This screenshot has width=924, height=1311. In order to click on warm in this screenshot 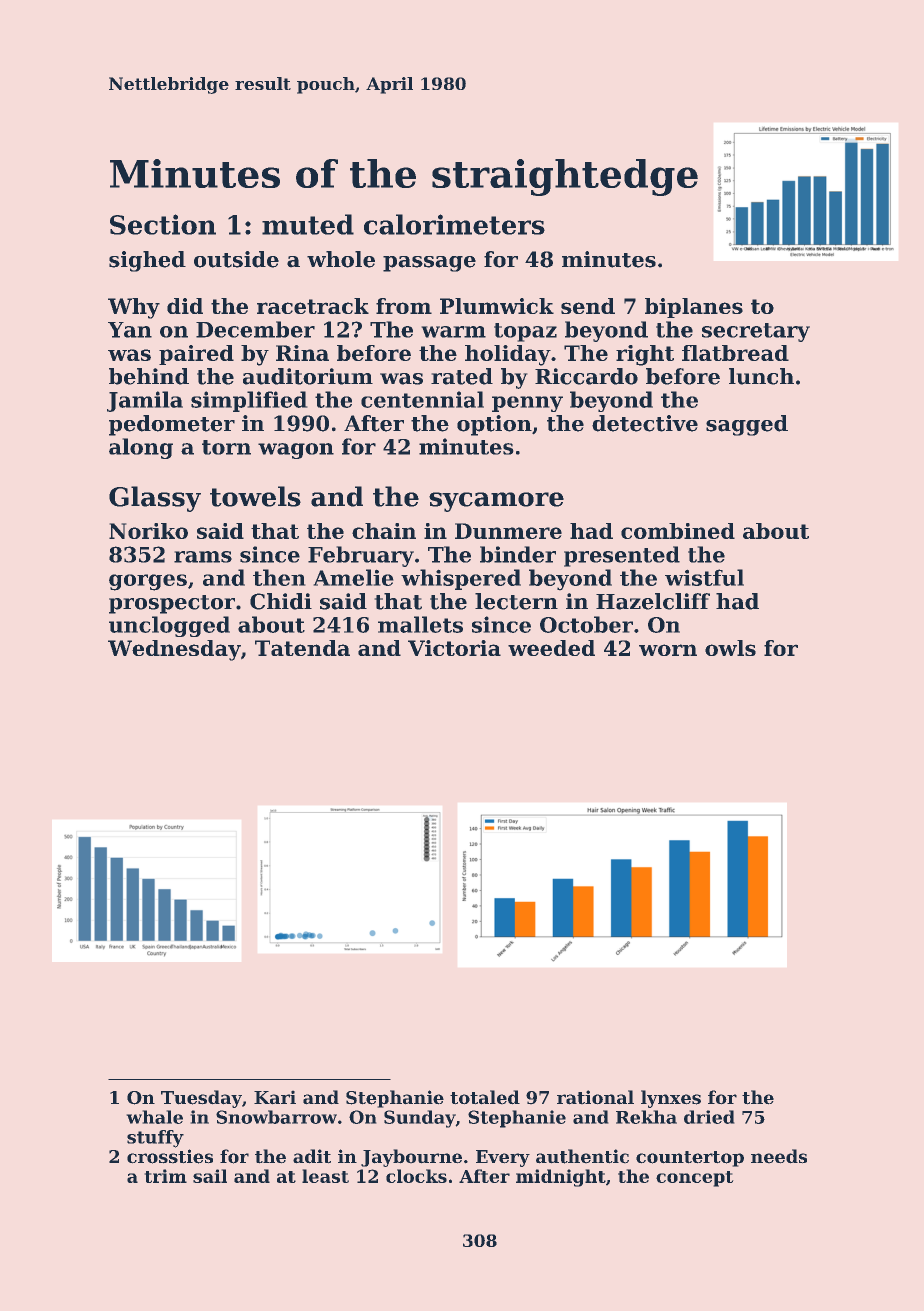, I will do `click(453, 332)`.
